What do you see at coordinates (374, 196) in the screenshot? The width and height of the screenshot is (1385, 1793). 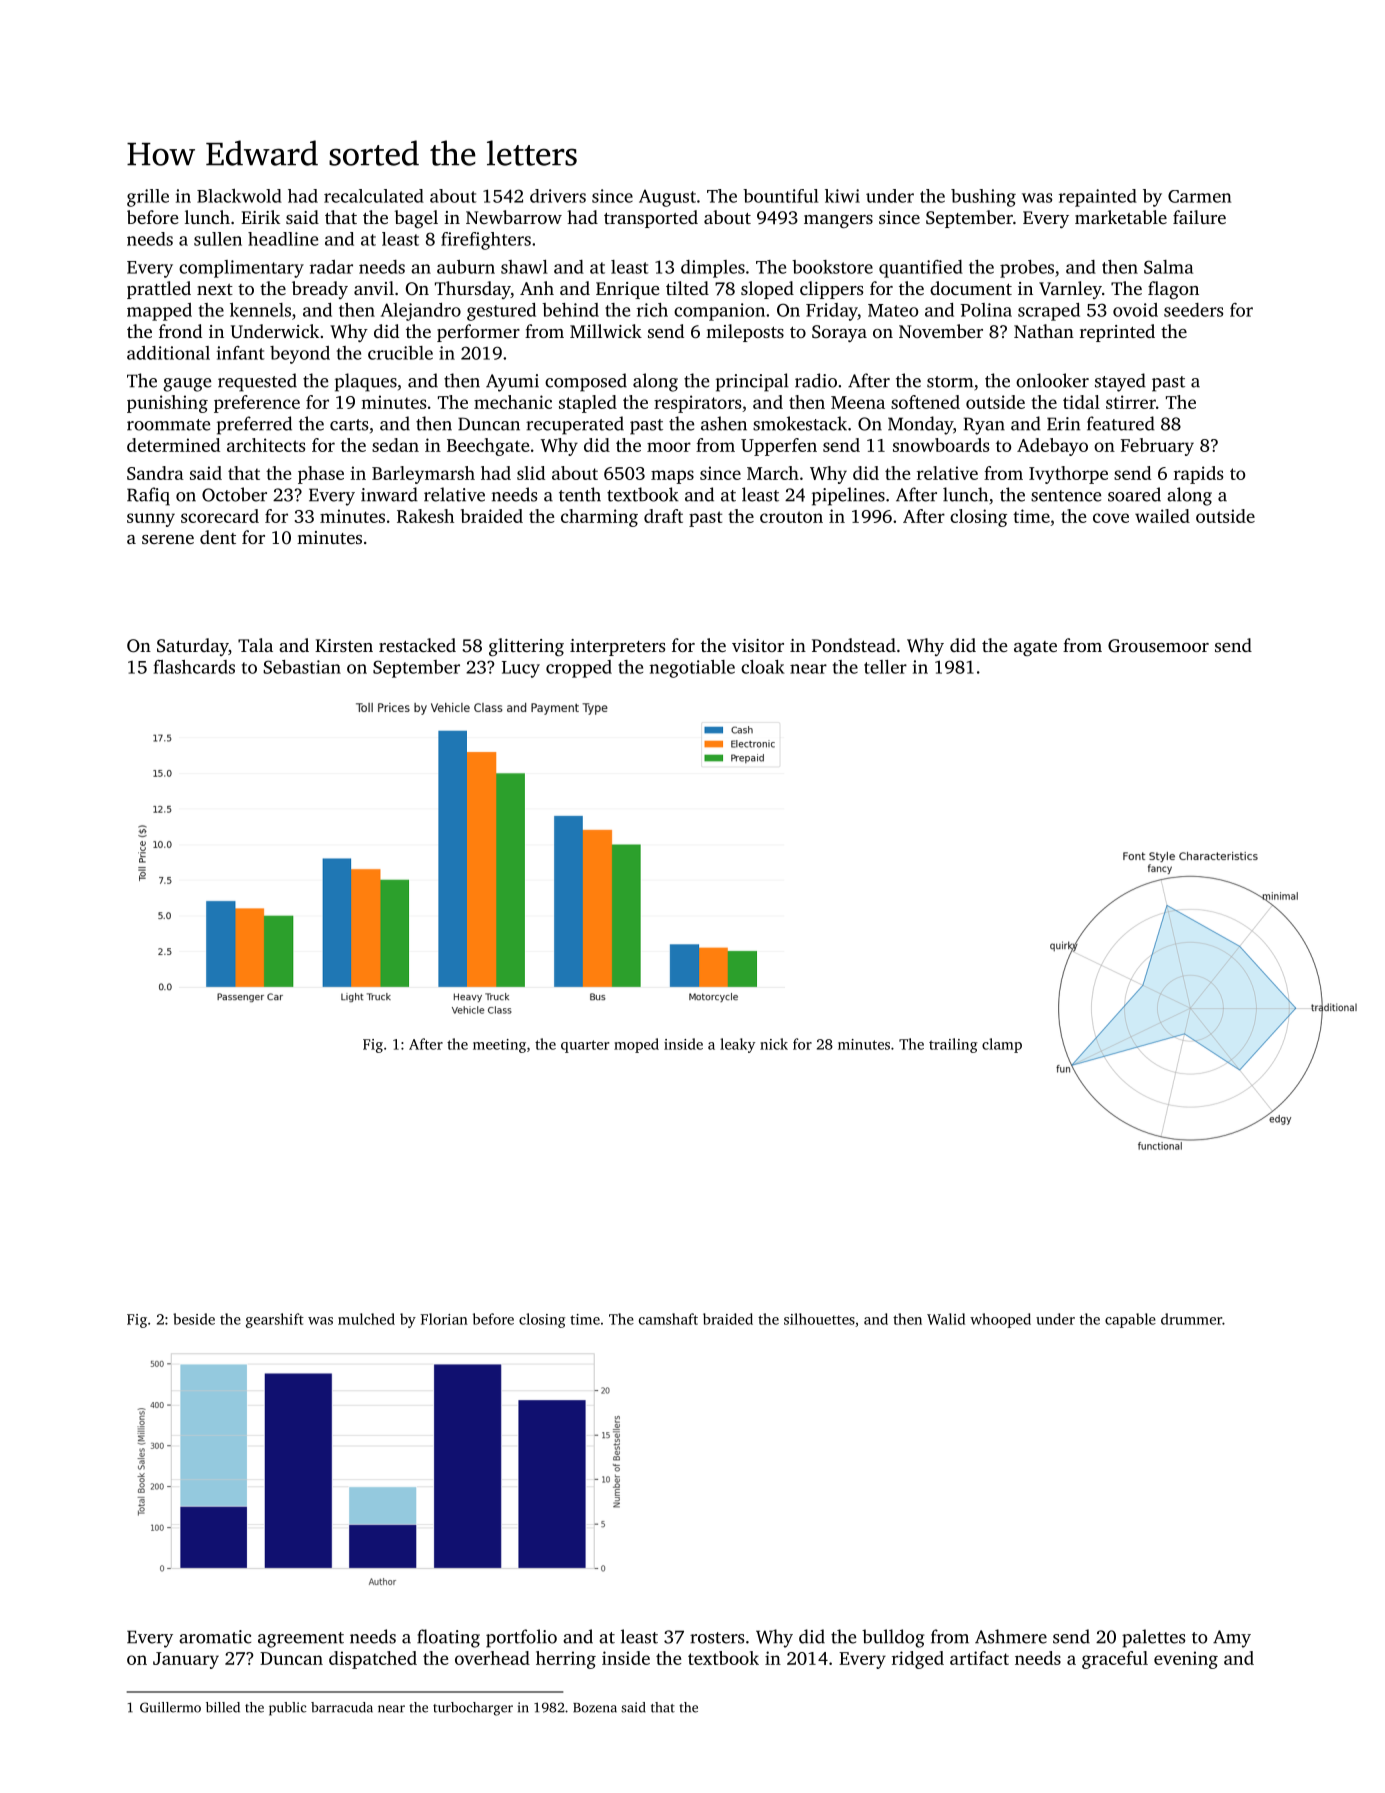 I see `recalculated` at bounding box center [374, 196].
